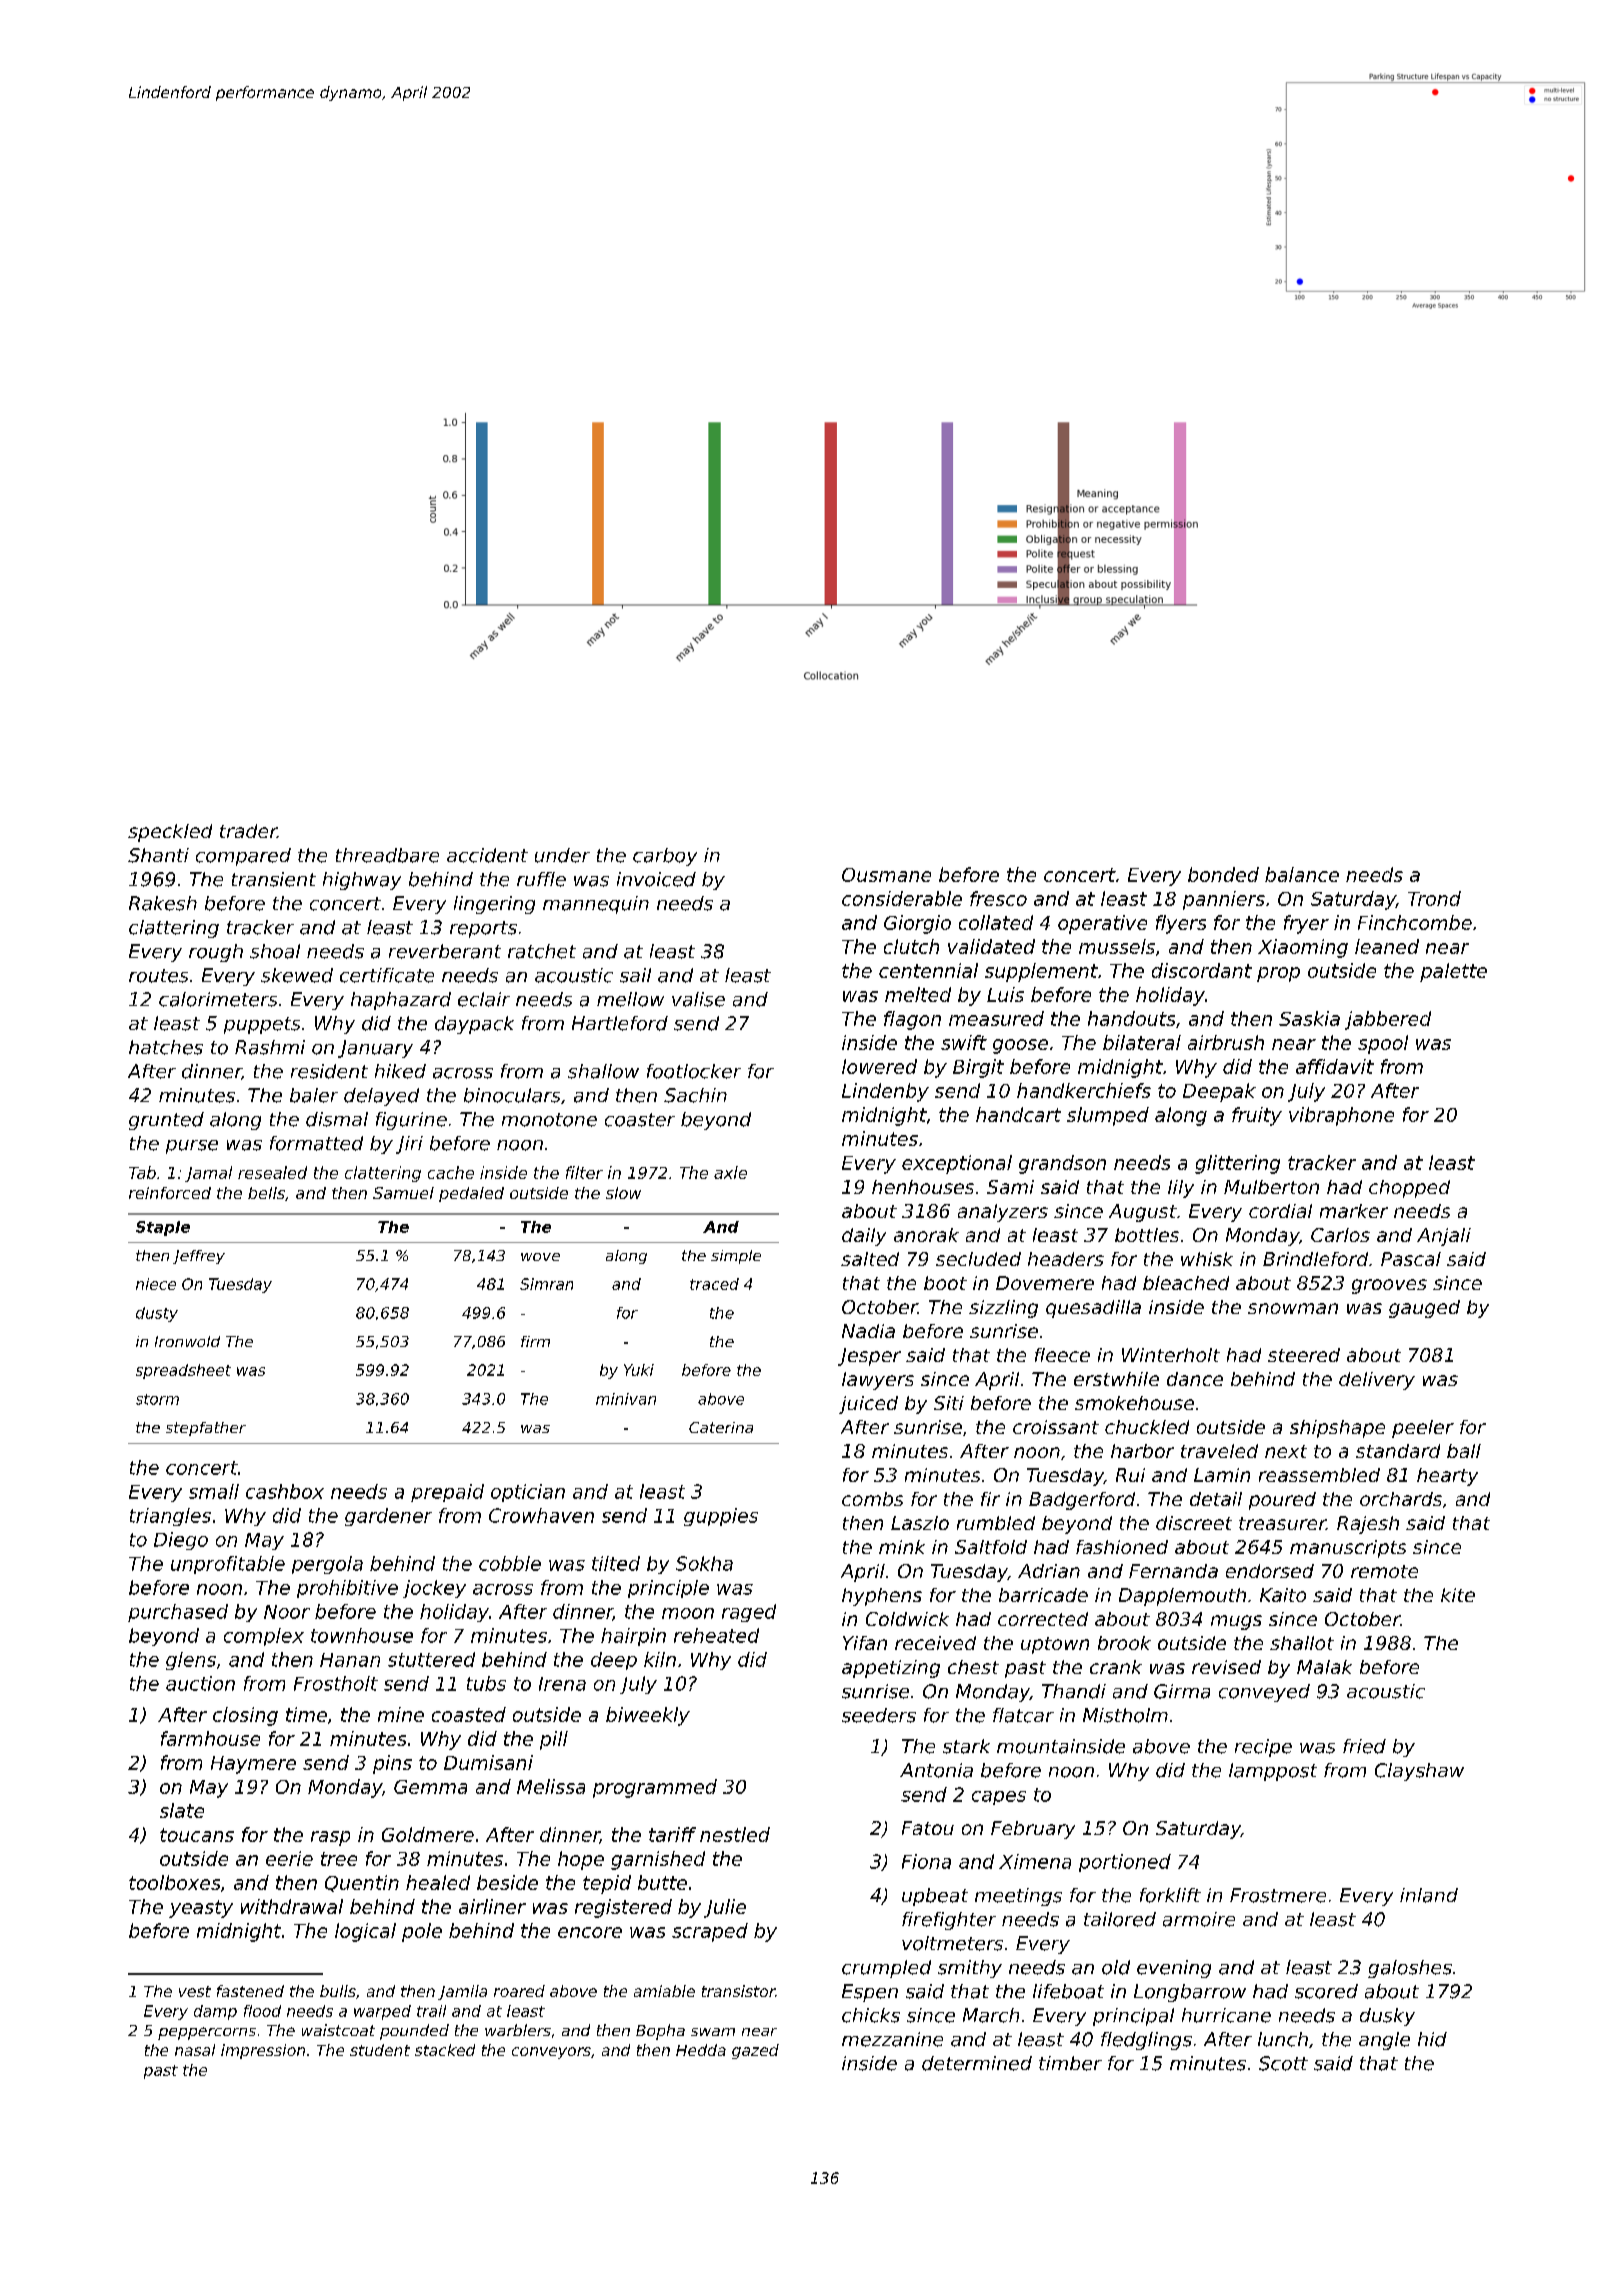  Describe the element at coordinates (316, 1143) in the screenshot. I see `formatted` at that location.
